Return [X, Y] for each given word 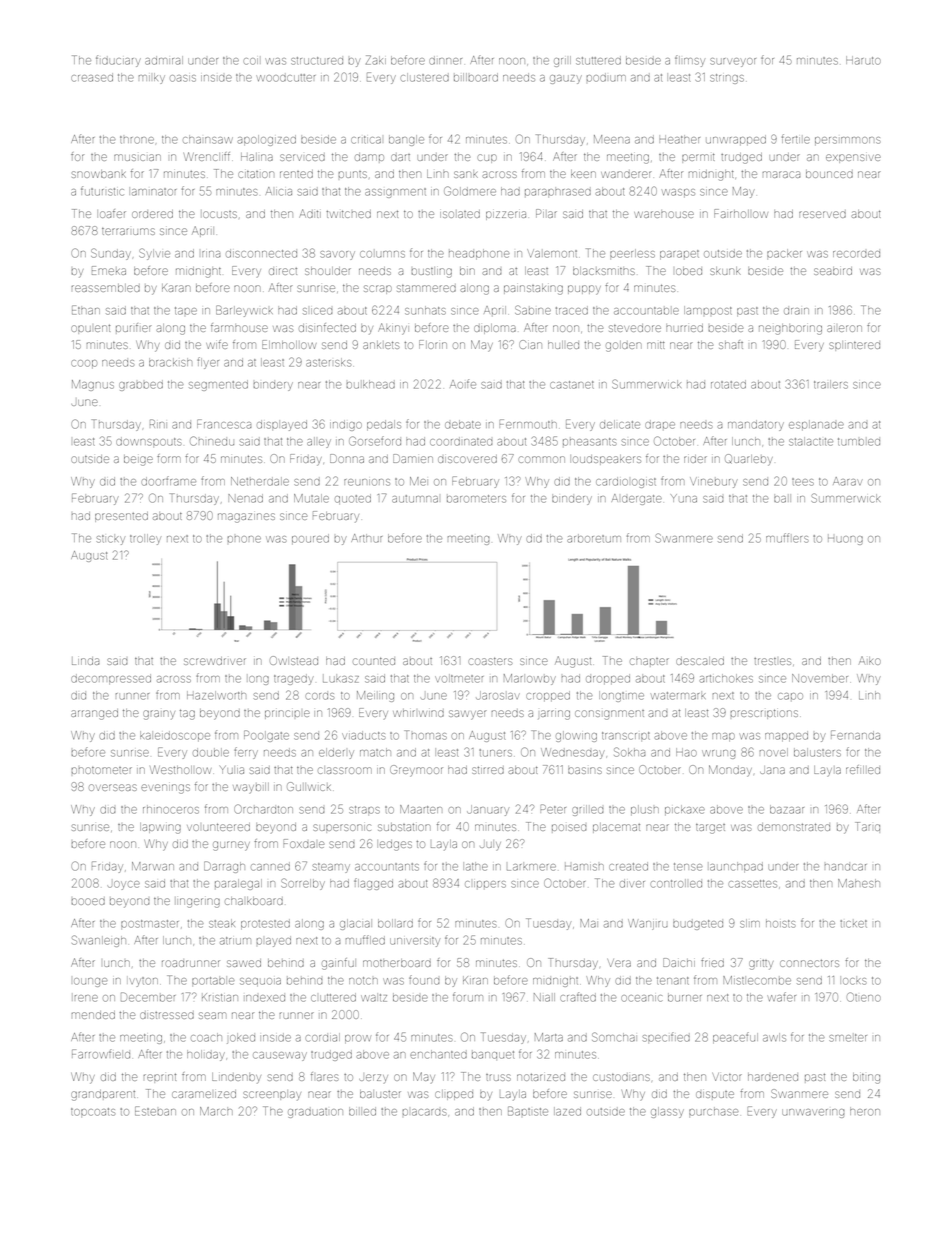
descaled [700, 661]
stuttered [598, 60]
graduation [315, 1113]
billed [362, 1111]
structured [317, 61]
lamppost [708, 310]
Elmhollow [289, 344]
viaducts [363, 735]
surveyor [733, 62]
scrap [378, 289]
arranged [94, 714]
